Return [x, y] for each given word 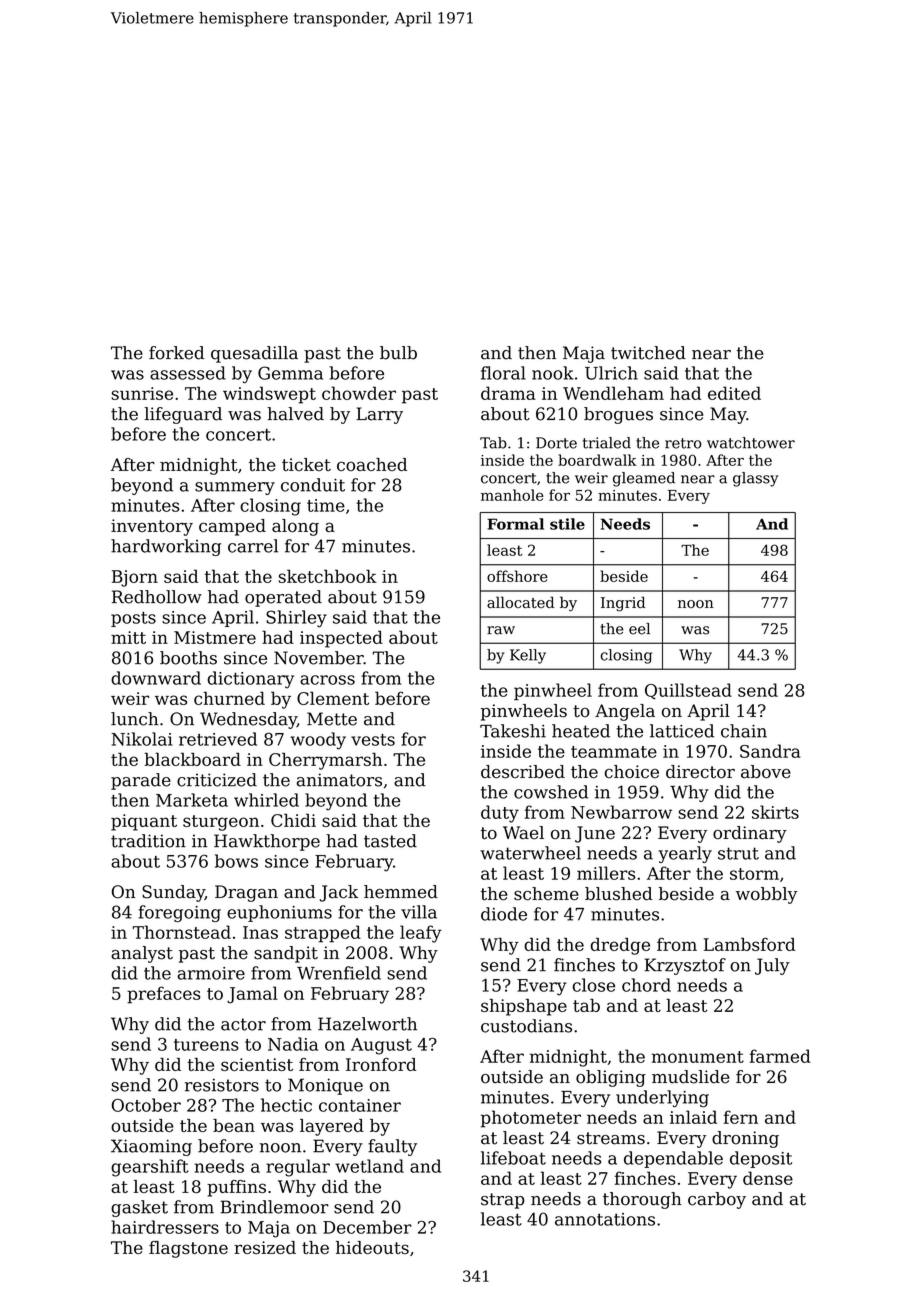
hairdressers [165, 1227]
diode [504, 914]
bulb [398, 353]
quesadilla [254, 354]
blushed [619, 894]
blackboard [192, 759]
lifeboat [513, 1158]
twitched [648, 353]
